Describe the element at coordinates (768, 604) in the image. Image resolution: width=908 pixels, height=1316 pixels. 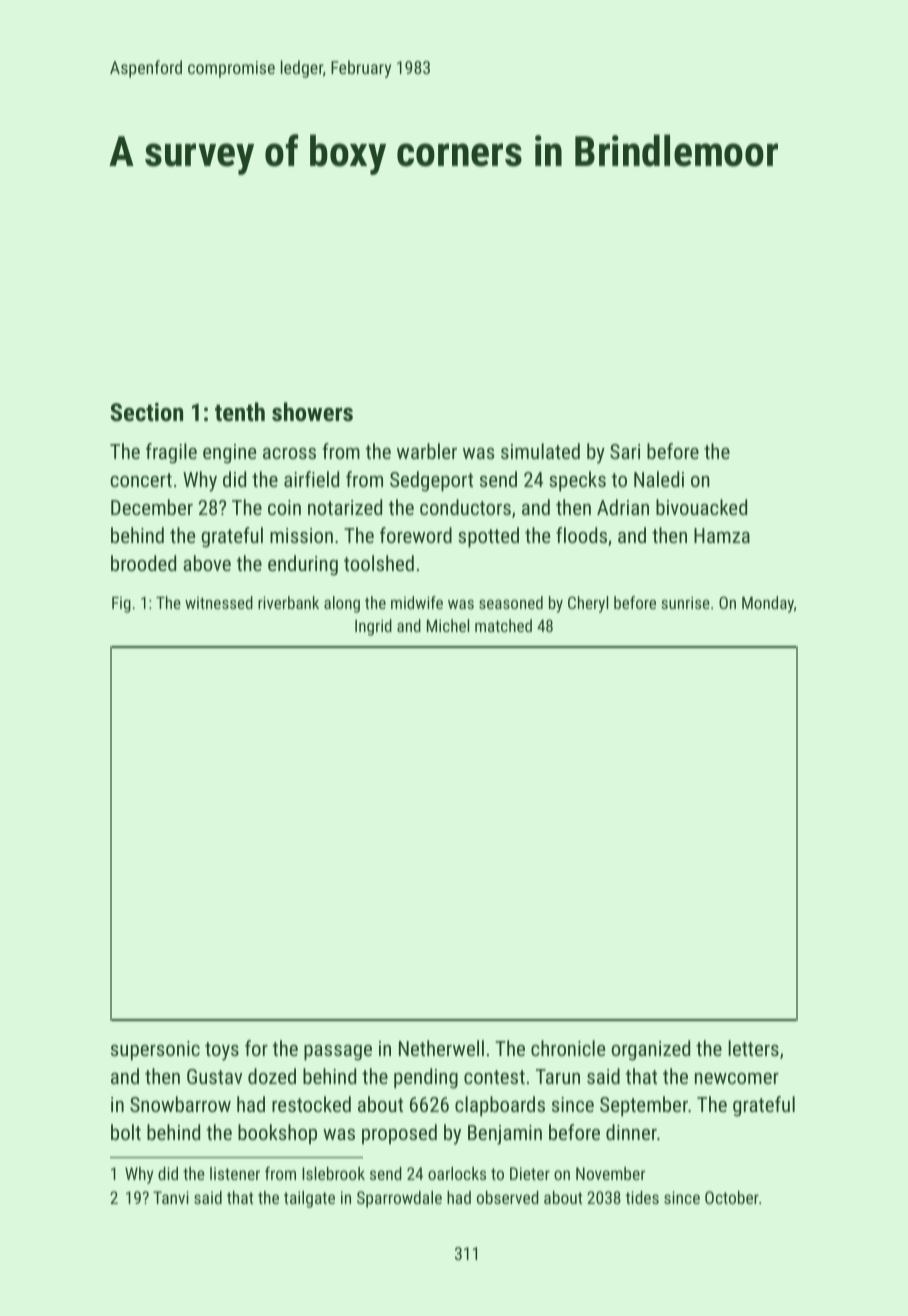
I see `Monday` at that location.
